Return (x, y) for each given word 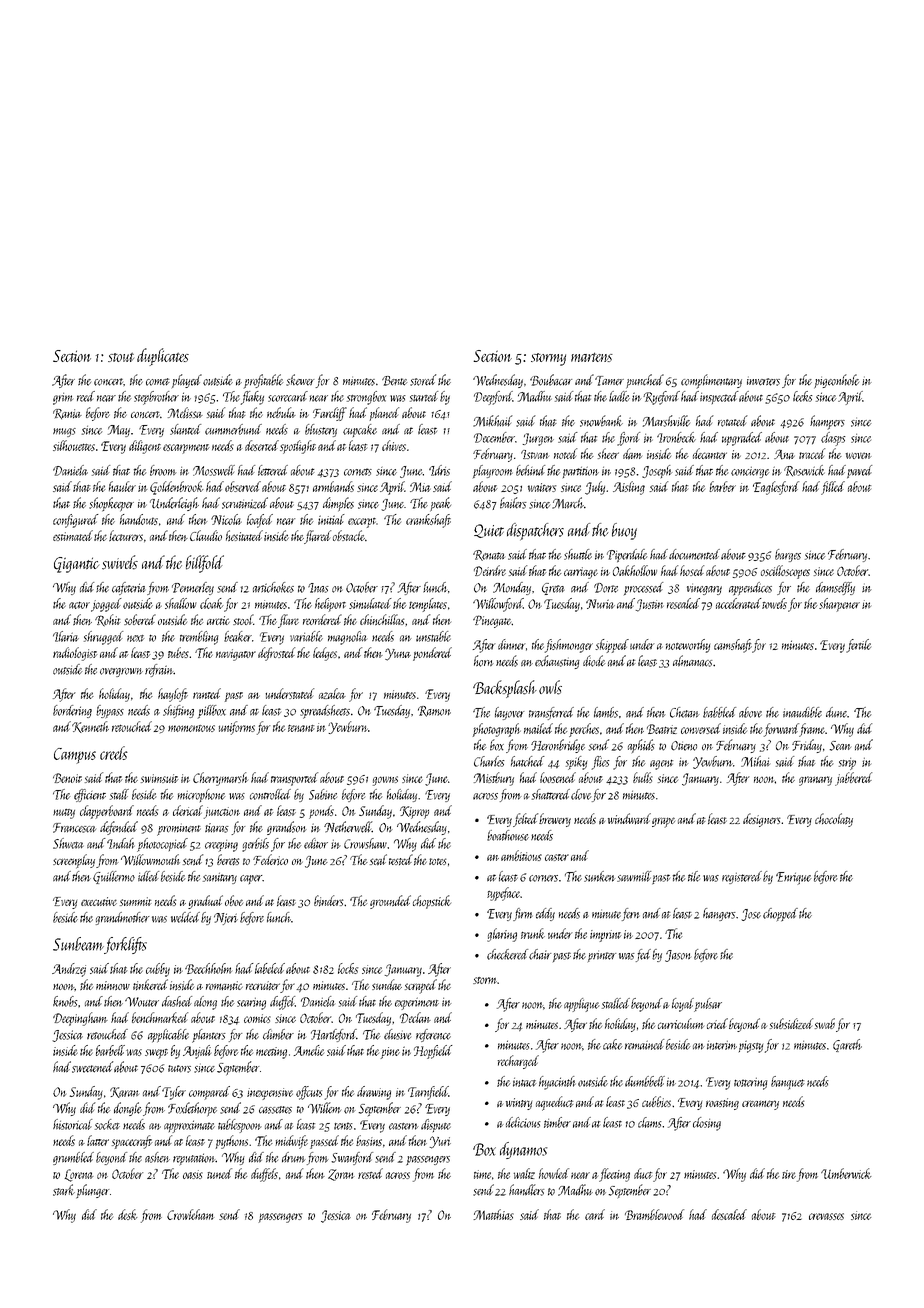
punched (645, 381)
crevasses (826, 1216)
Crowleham (191, 1214)
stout (121, 357)
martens (592, 357)
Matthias (493, 1214)
